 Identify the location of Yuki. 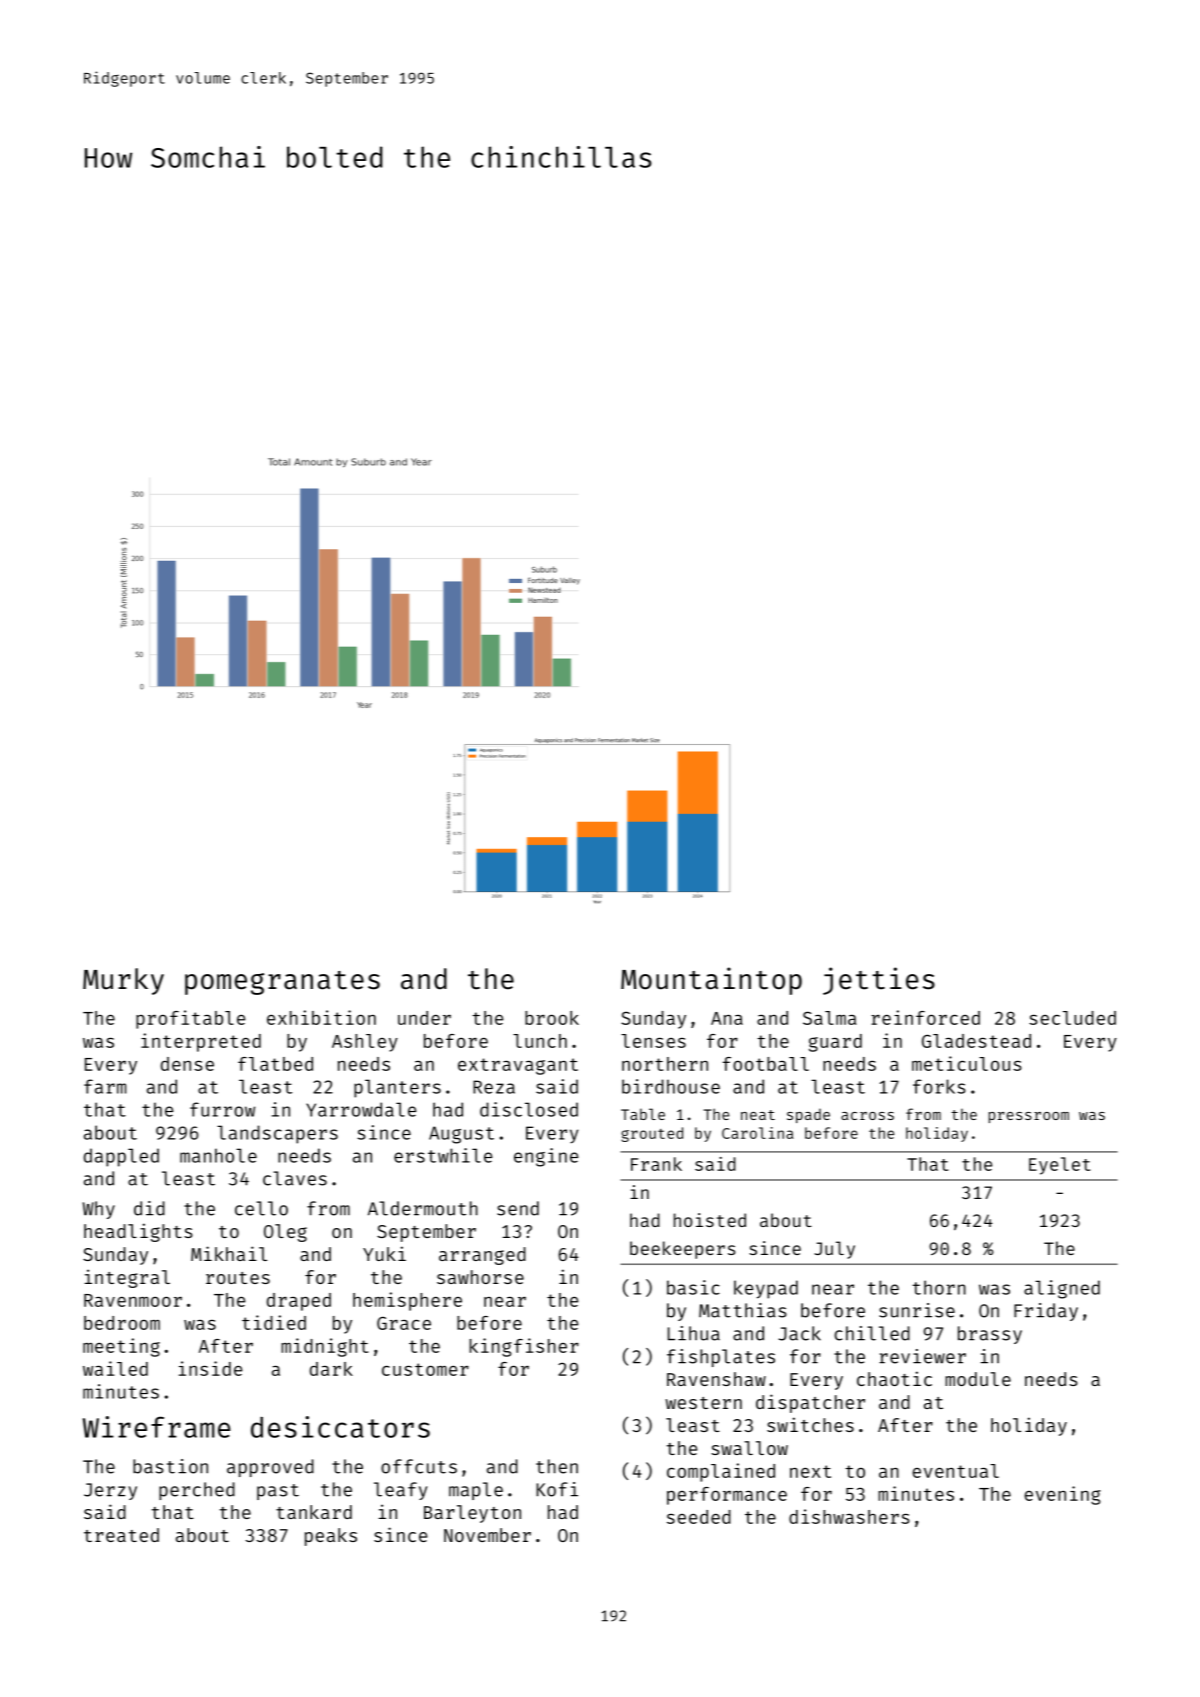
(384, 1253).
